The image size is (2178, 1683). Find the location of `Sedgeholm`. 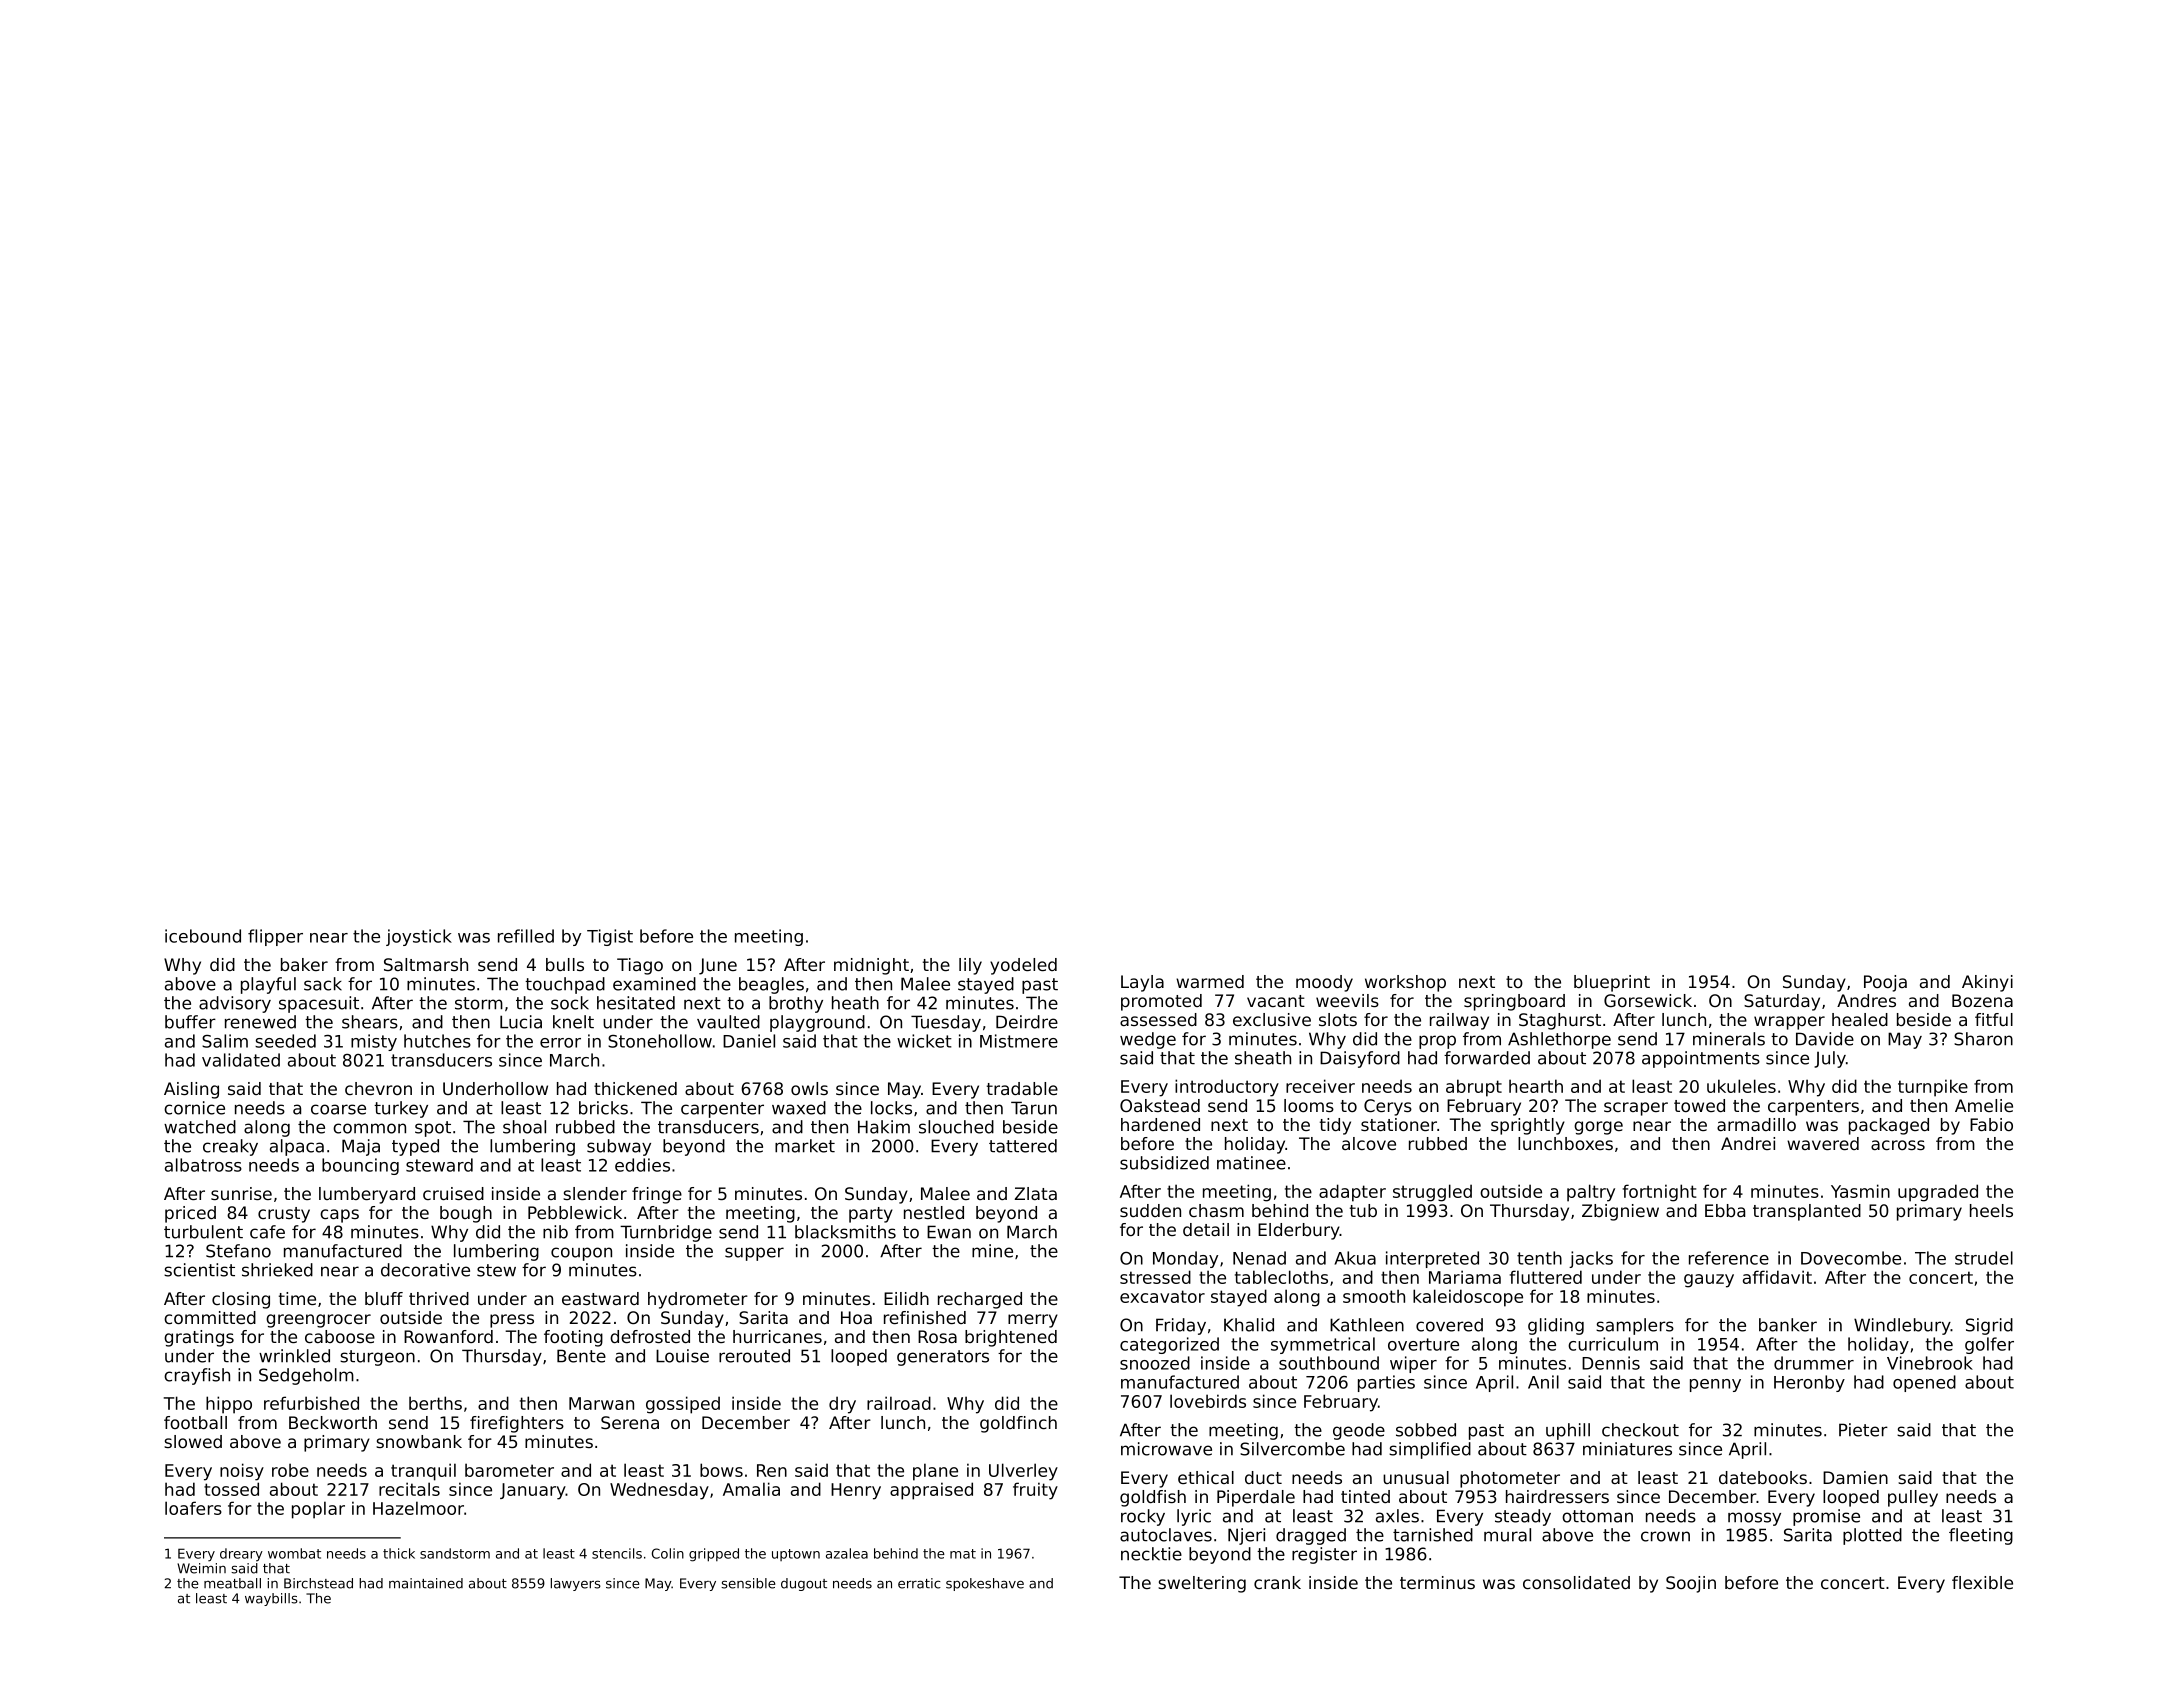

Sedgeholm is located at coordinates (306, 1376).
